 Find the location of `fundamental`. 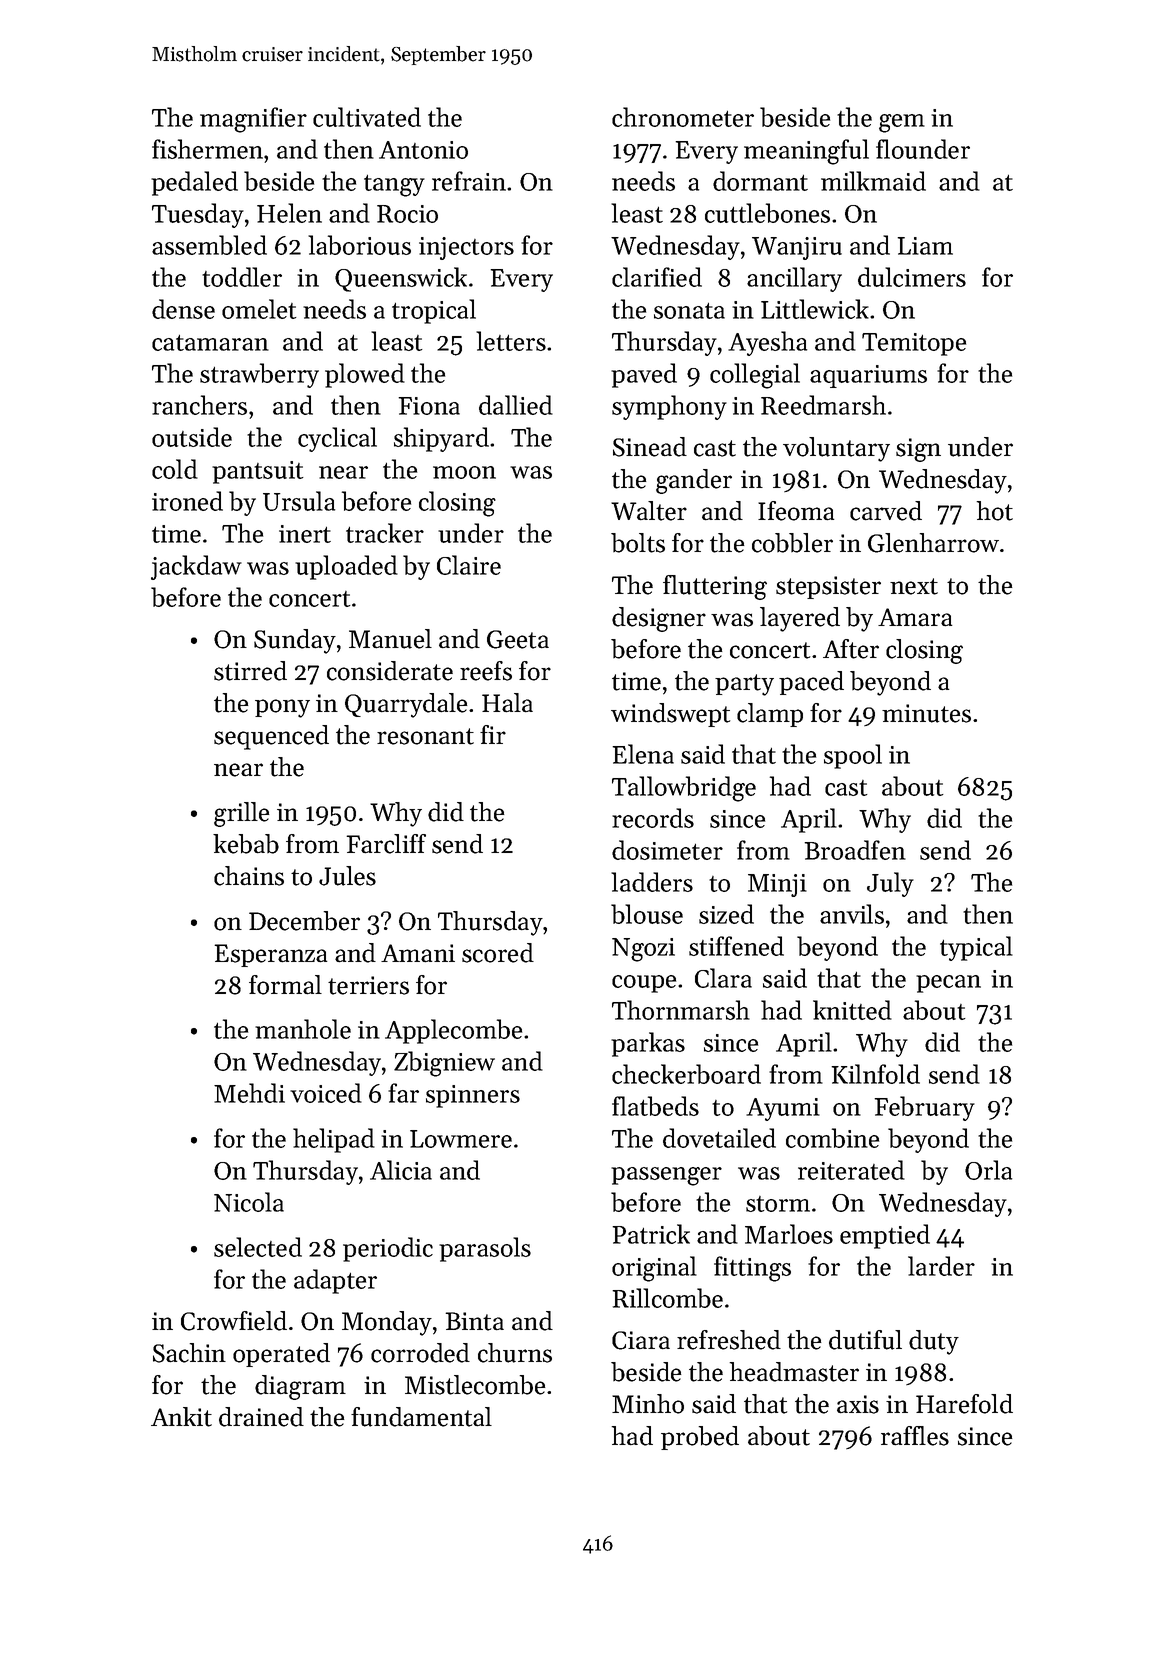

fundamental is located at coordinates (421, 1417).
